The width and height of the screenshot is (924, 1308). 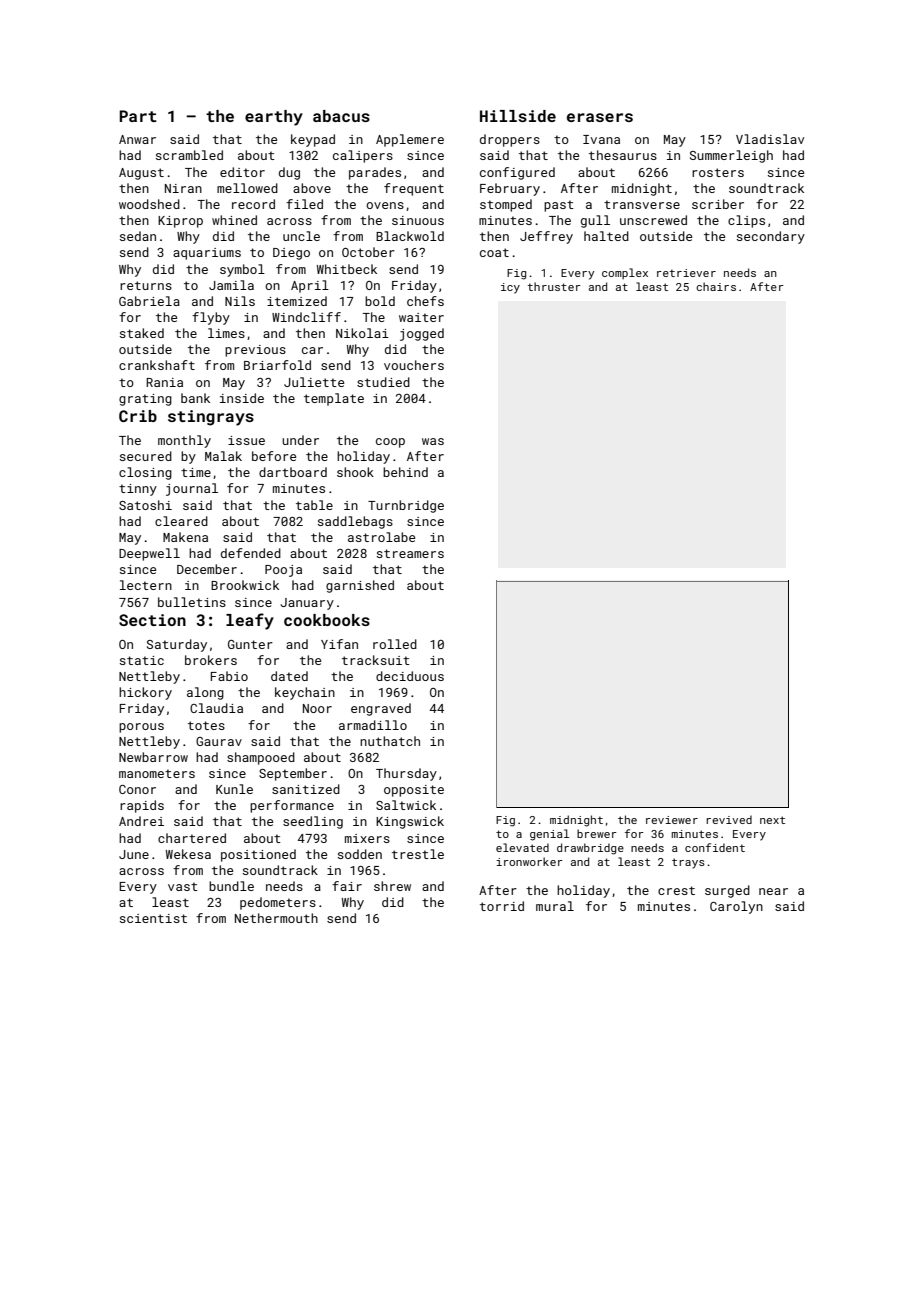 I want to click on astrolabe, so click(x=381, y=537).
